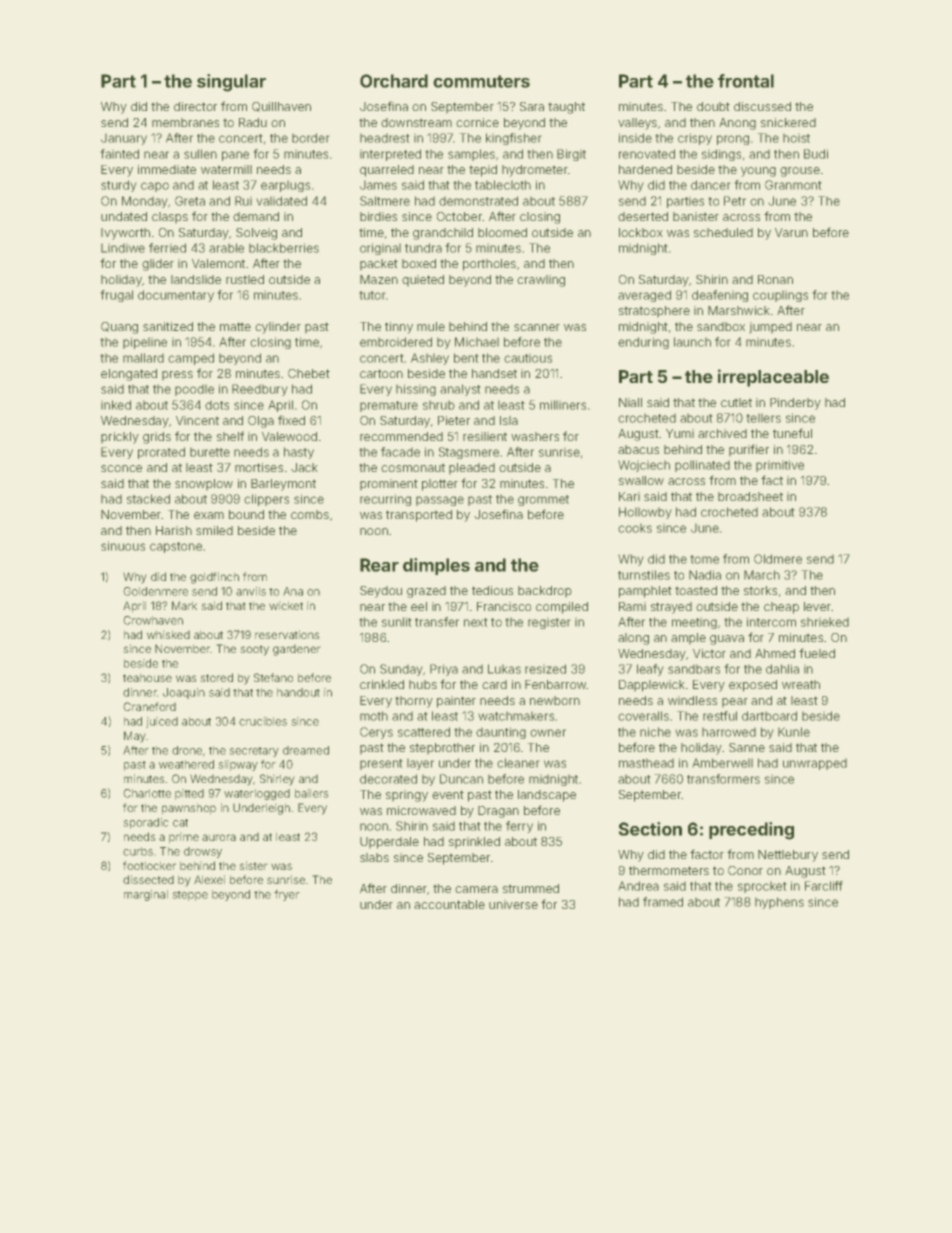 The image size is (952, 1233). Describe the element at coordinates (791, 232) in the image. I see `Varun` at that location.
